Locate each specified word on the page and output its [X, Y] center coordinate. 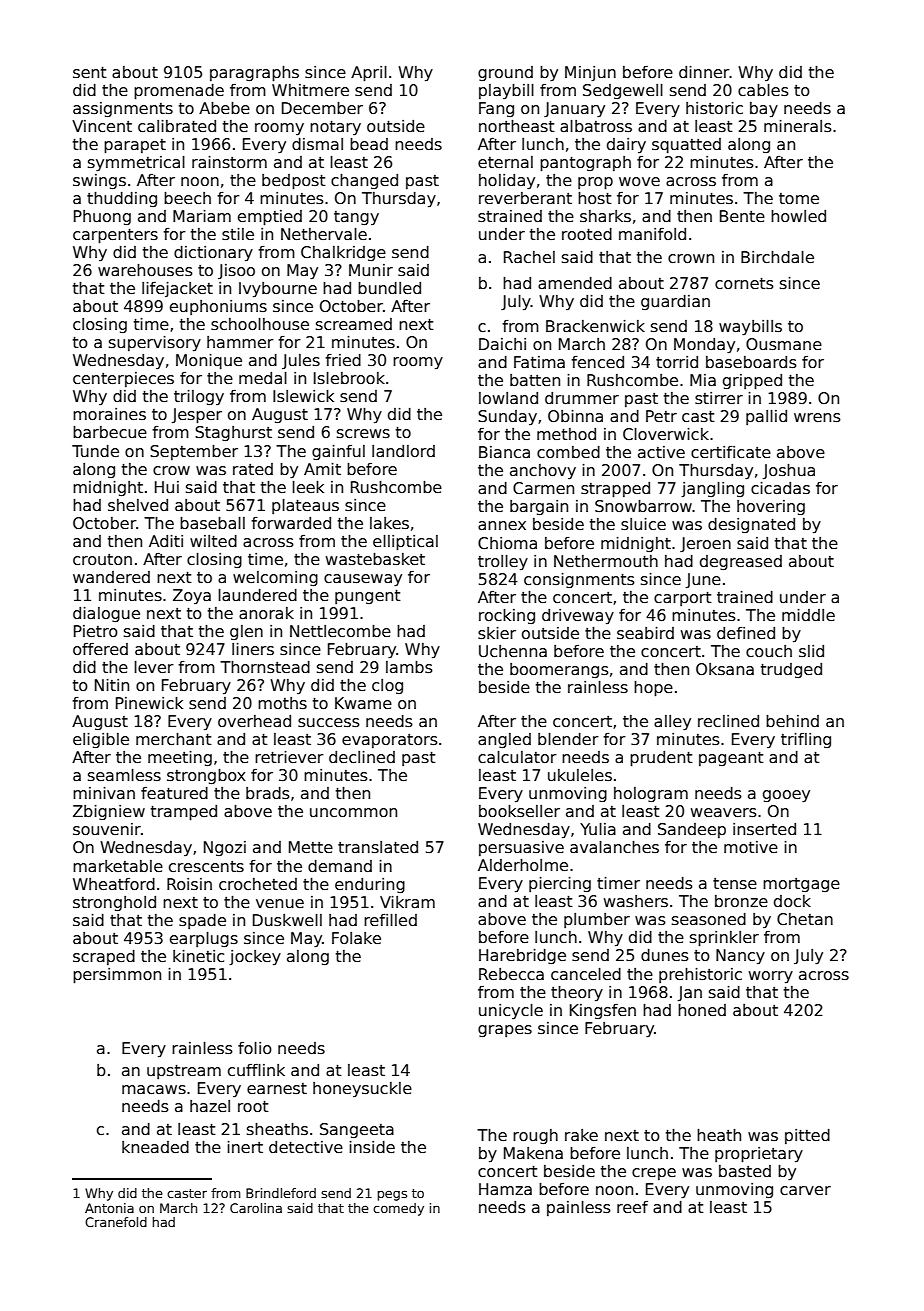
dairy [626, 146]
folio [255, 1048]
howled [798, 216]
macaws [154, 1090]
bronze [741, 901]
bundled [389, 288]
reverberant [525, 198]
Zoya [192, 597]
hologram [651, 795]
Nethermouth [606, 561]
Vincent [102, 126]
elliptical [405, 543]
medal [263, 378]
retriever [289, 757]
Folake [356, 938]
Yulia [598, 829]
